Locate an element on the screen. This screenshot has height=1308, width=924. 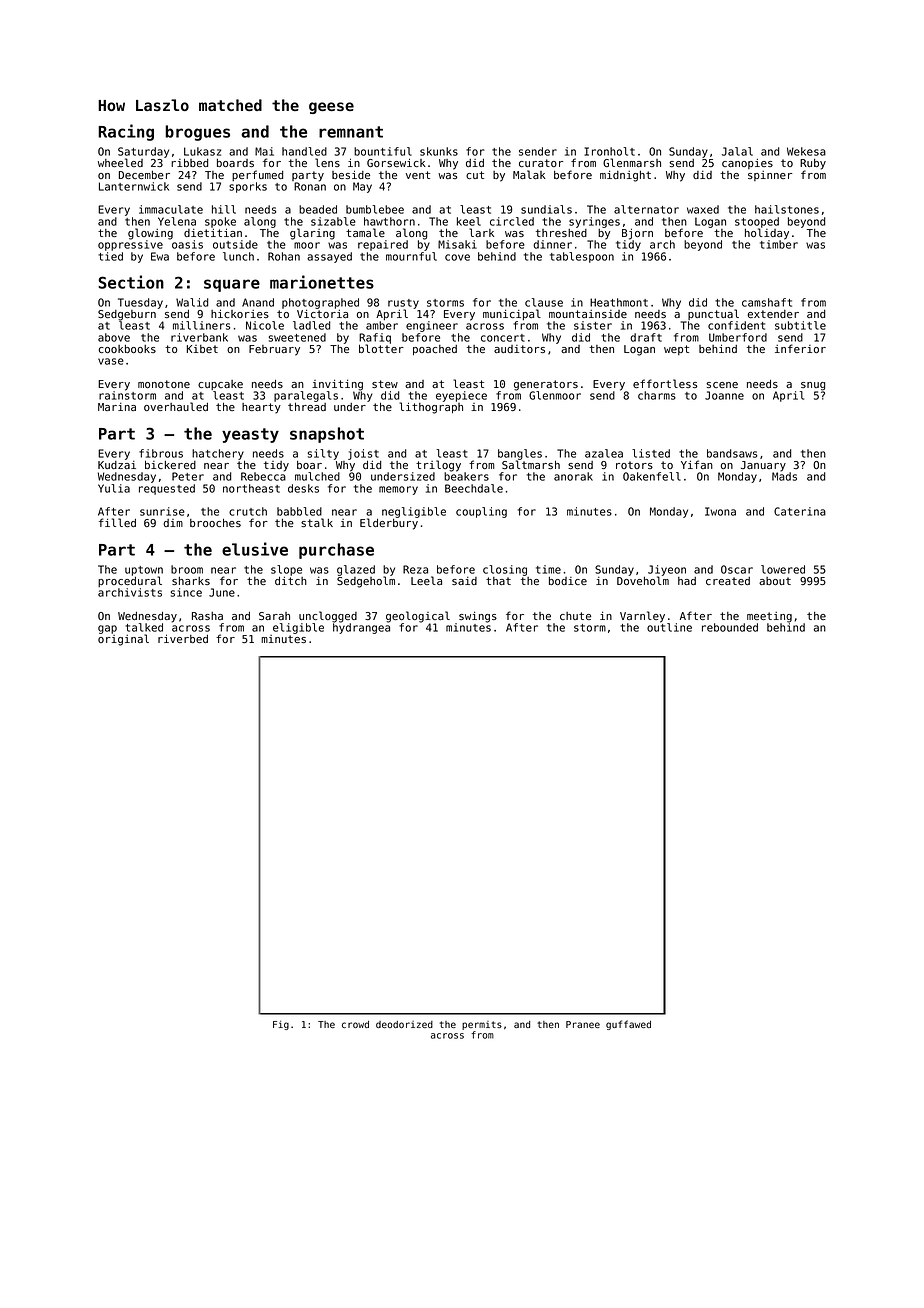
clause is located at coordinates (544, 302).
